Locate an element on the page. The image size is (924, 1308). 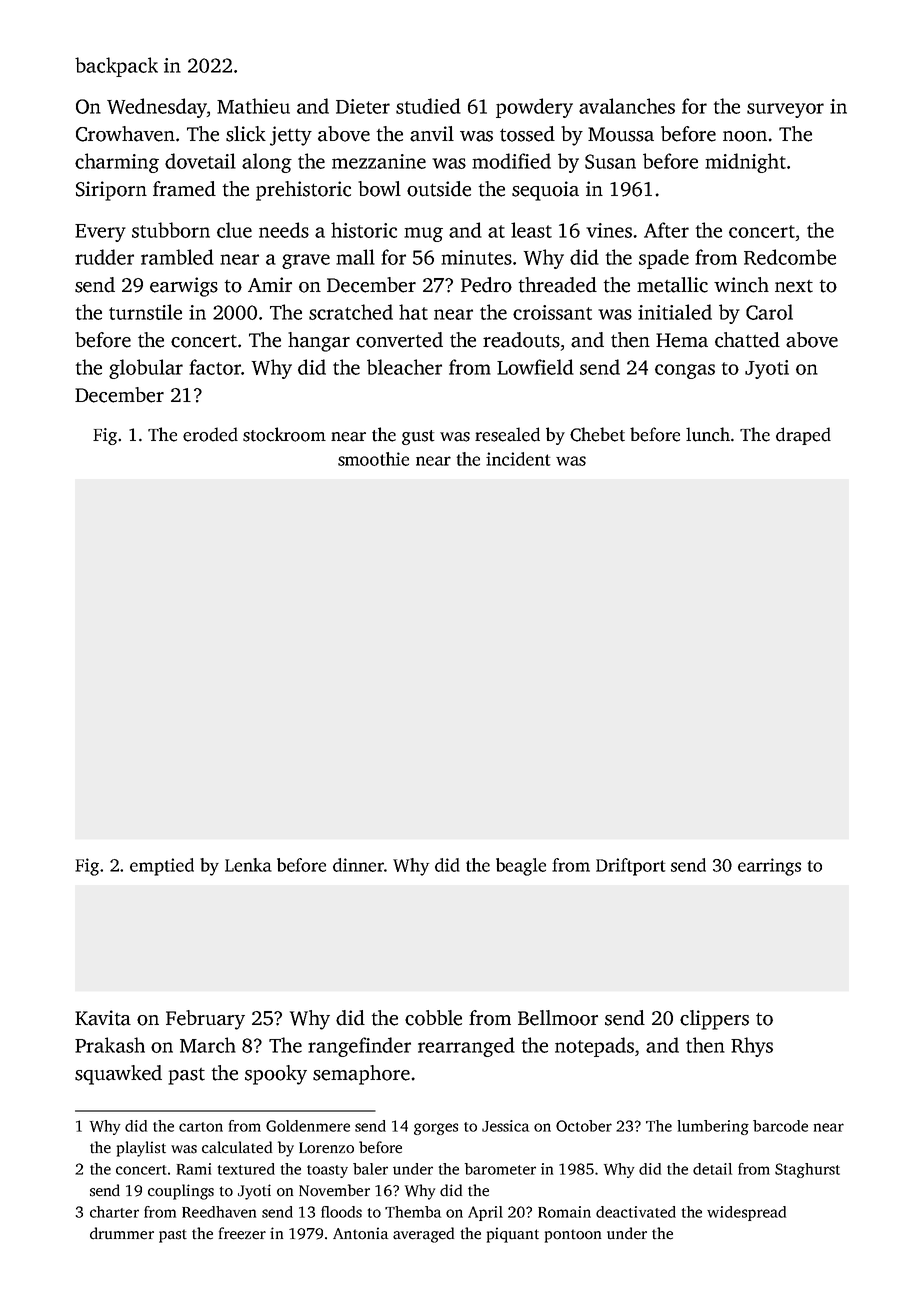
Hema is located at coordinates (682, 340).
